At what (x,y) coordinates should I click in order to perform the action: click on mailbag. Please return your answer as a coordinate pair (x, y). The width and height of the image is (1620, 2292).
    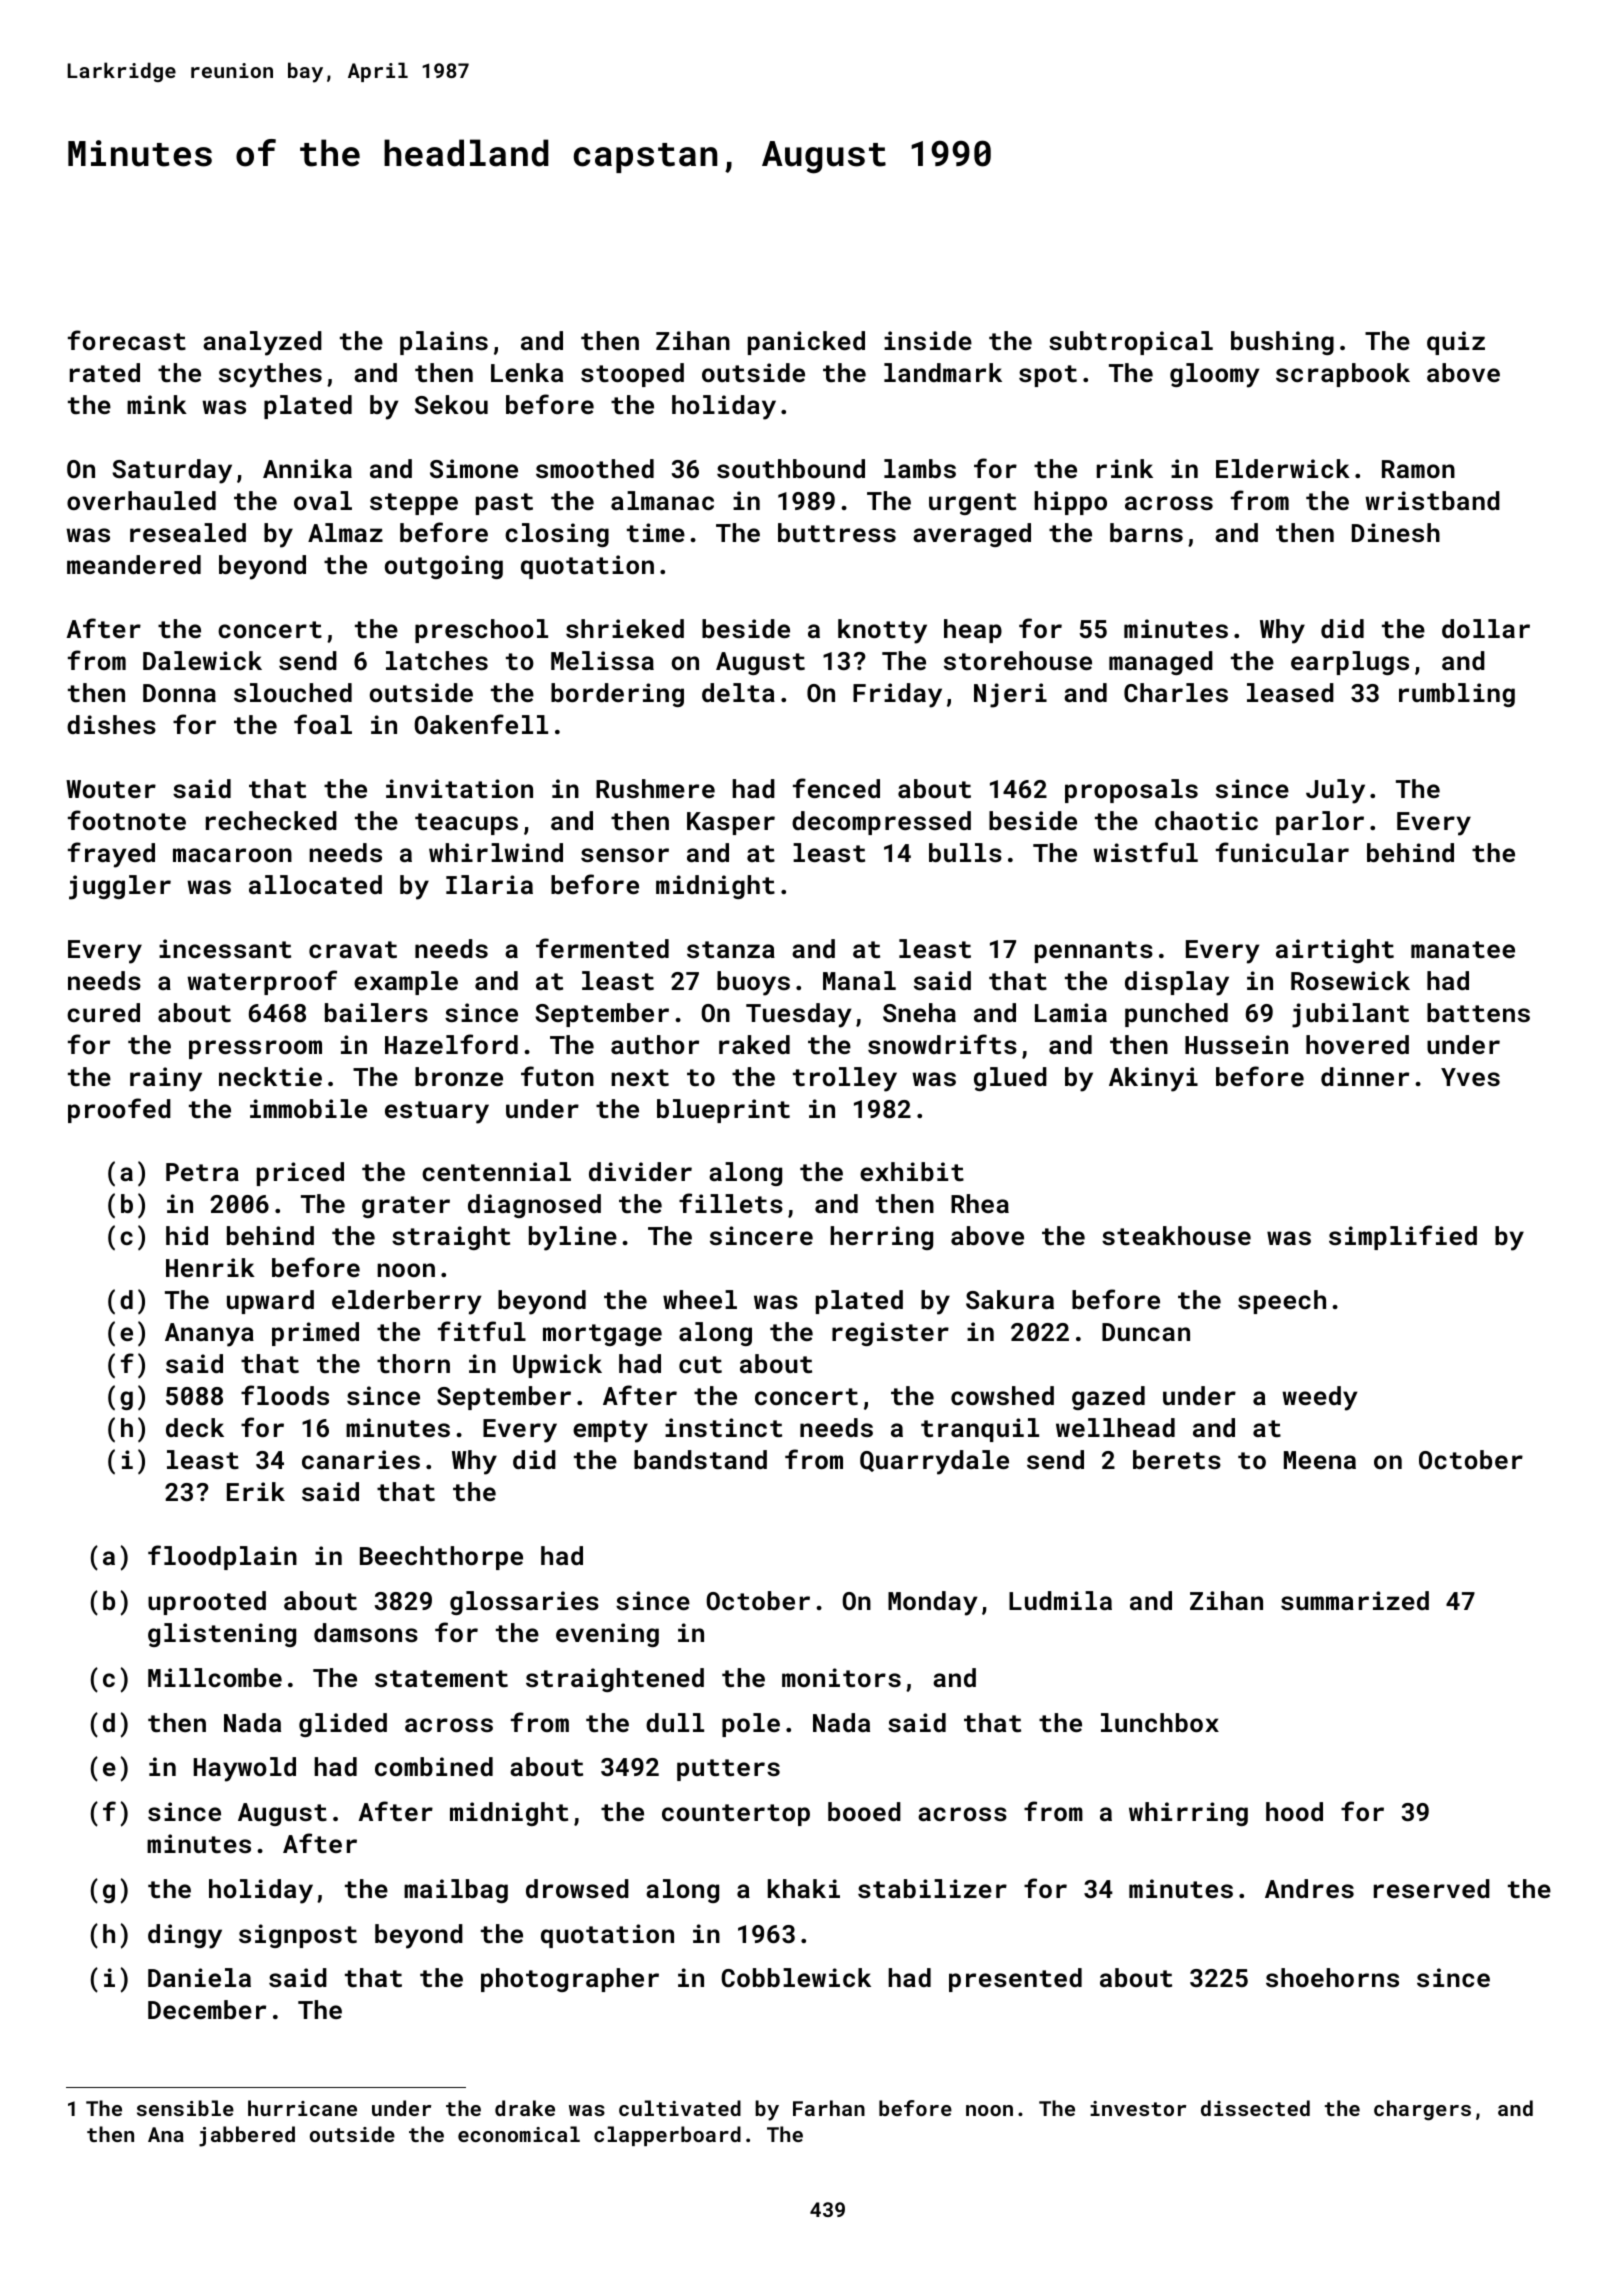
    Looking at the image, I should click on (456, 1891).
